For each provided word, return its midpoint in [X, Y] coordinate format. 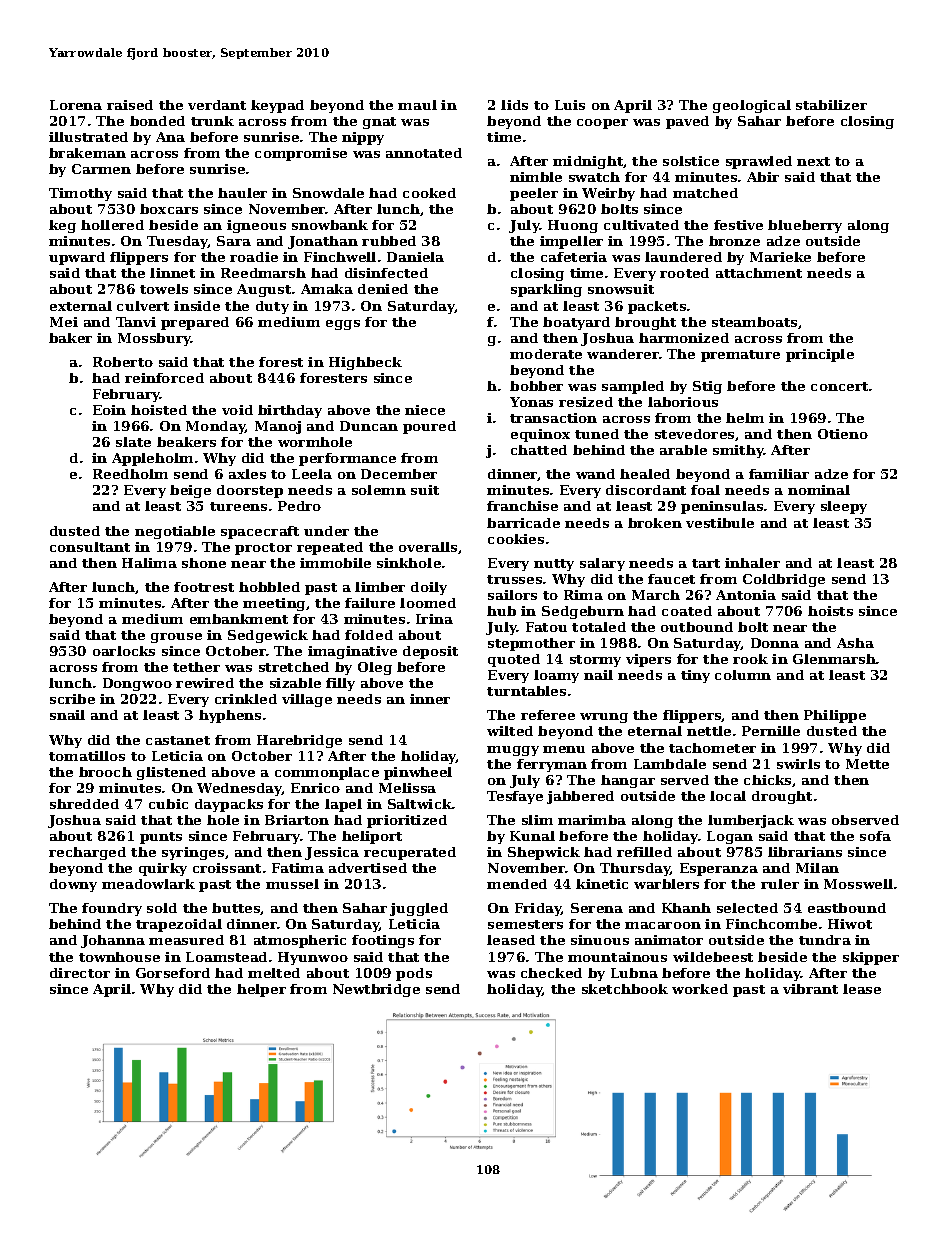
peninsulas [722, 507]
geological [752, 106]
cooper [602, 124]
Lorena [76, 105]
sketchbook [625, 989]
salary [602, 564]
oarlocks [124, 651]
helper [261, 990]
